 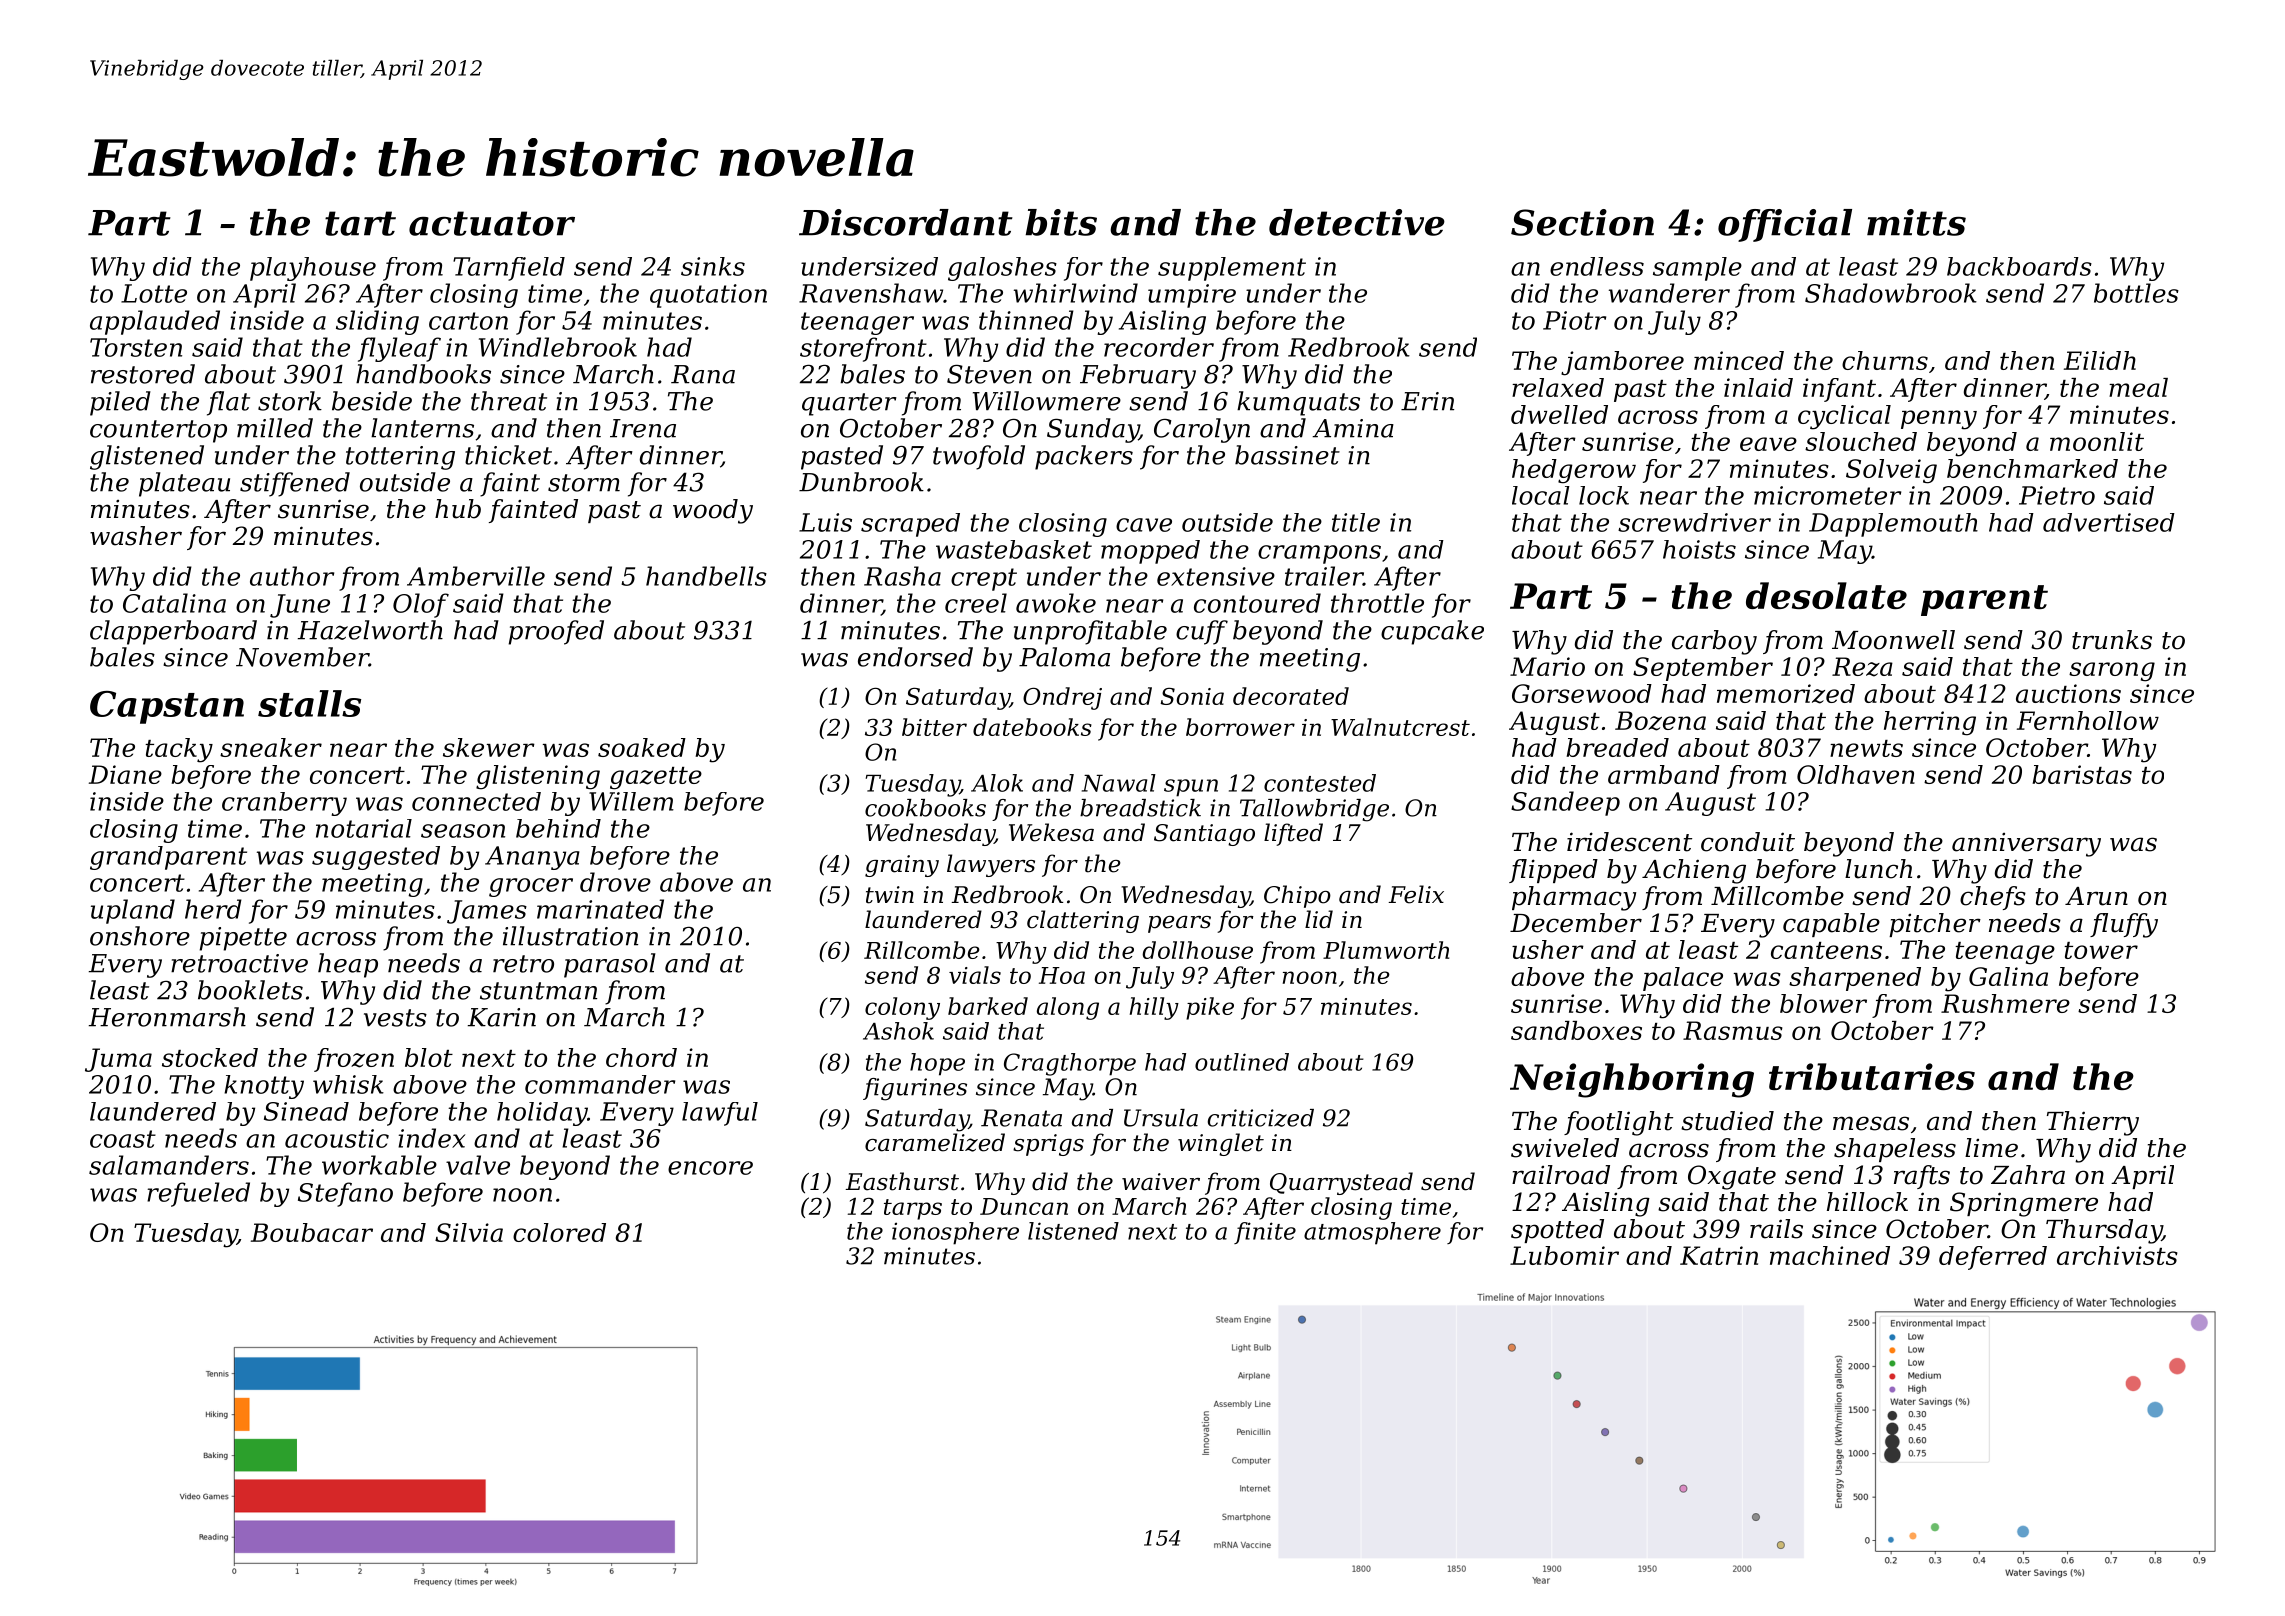 I want to click on plateau, so click(x=184, y=484).
